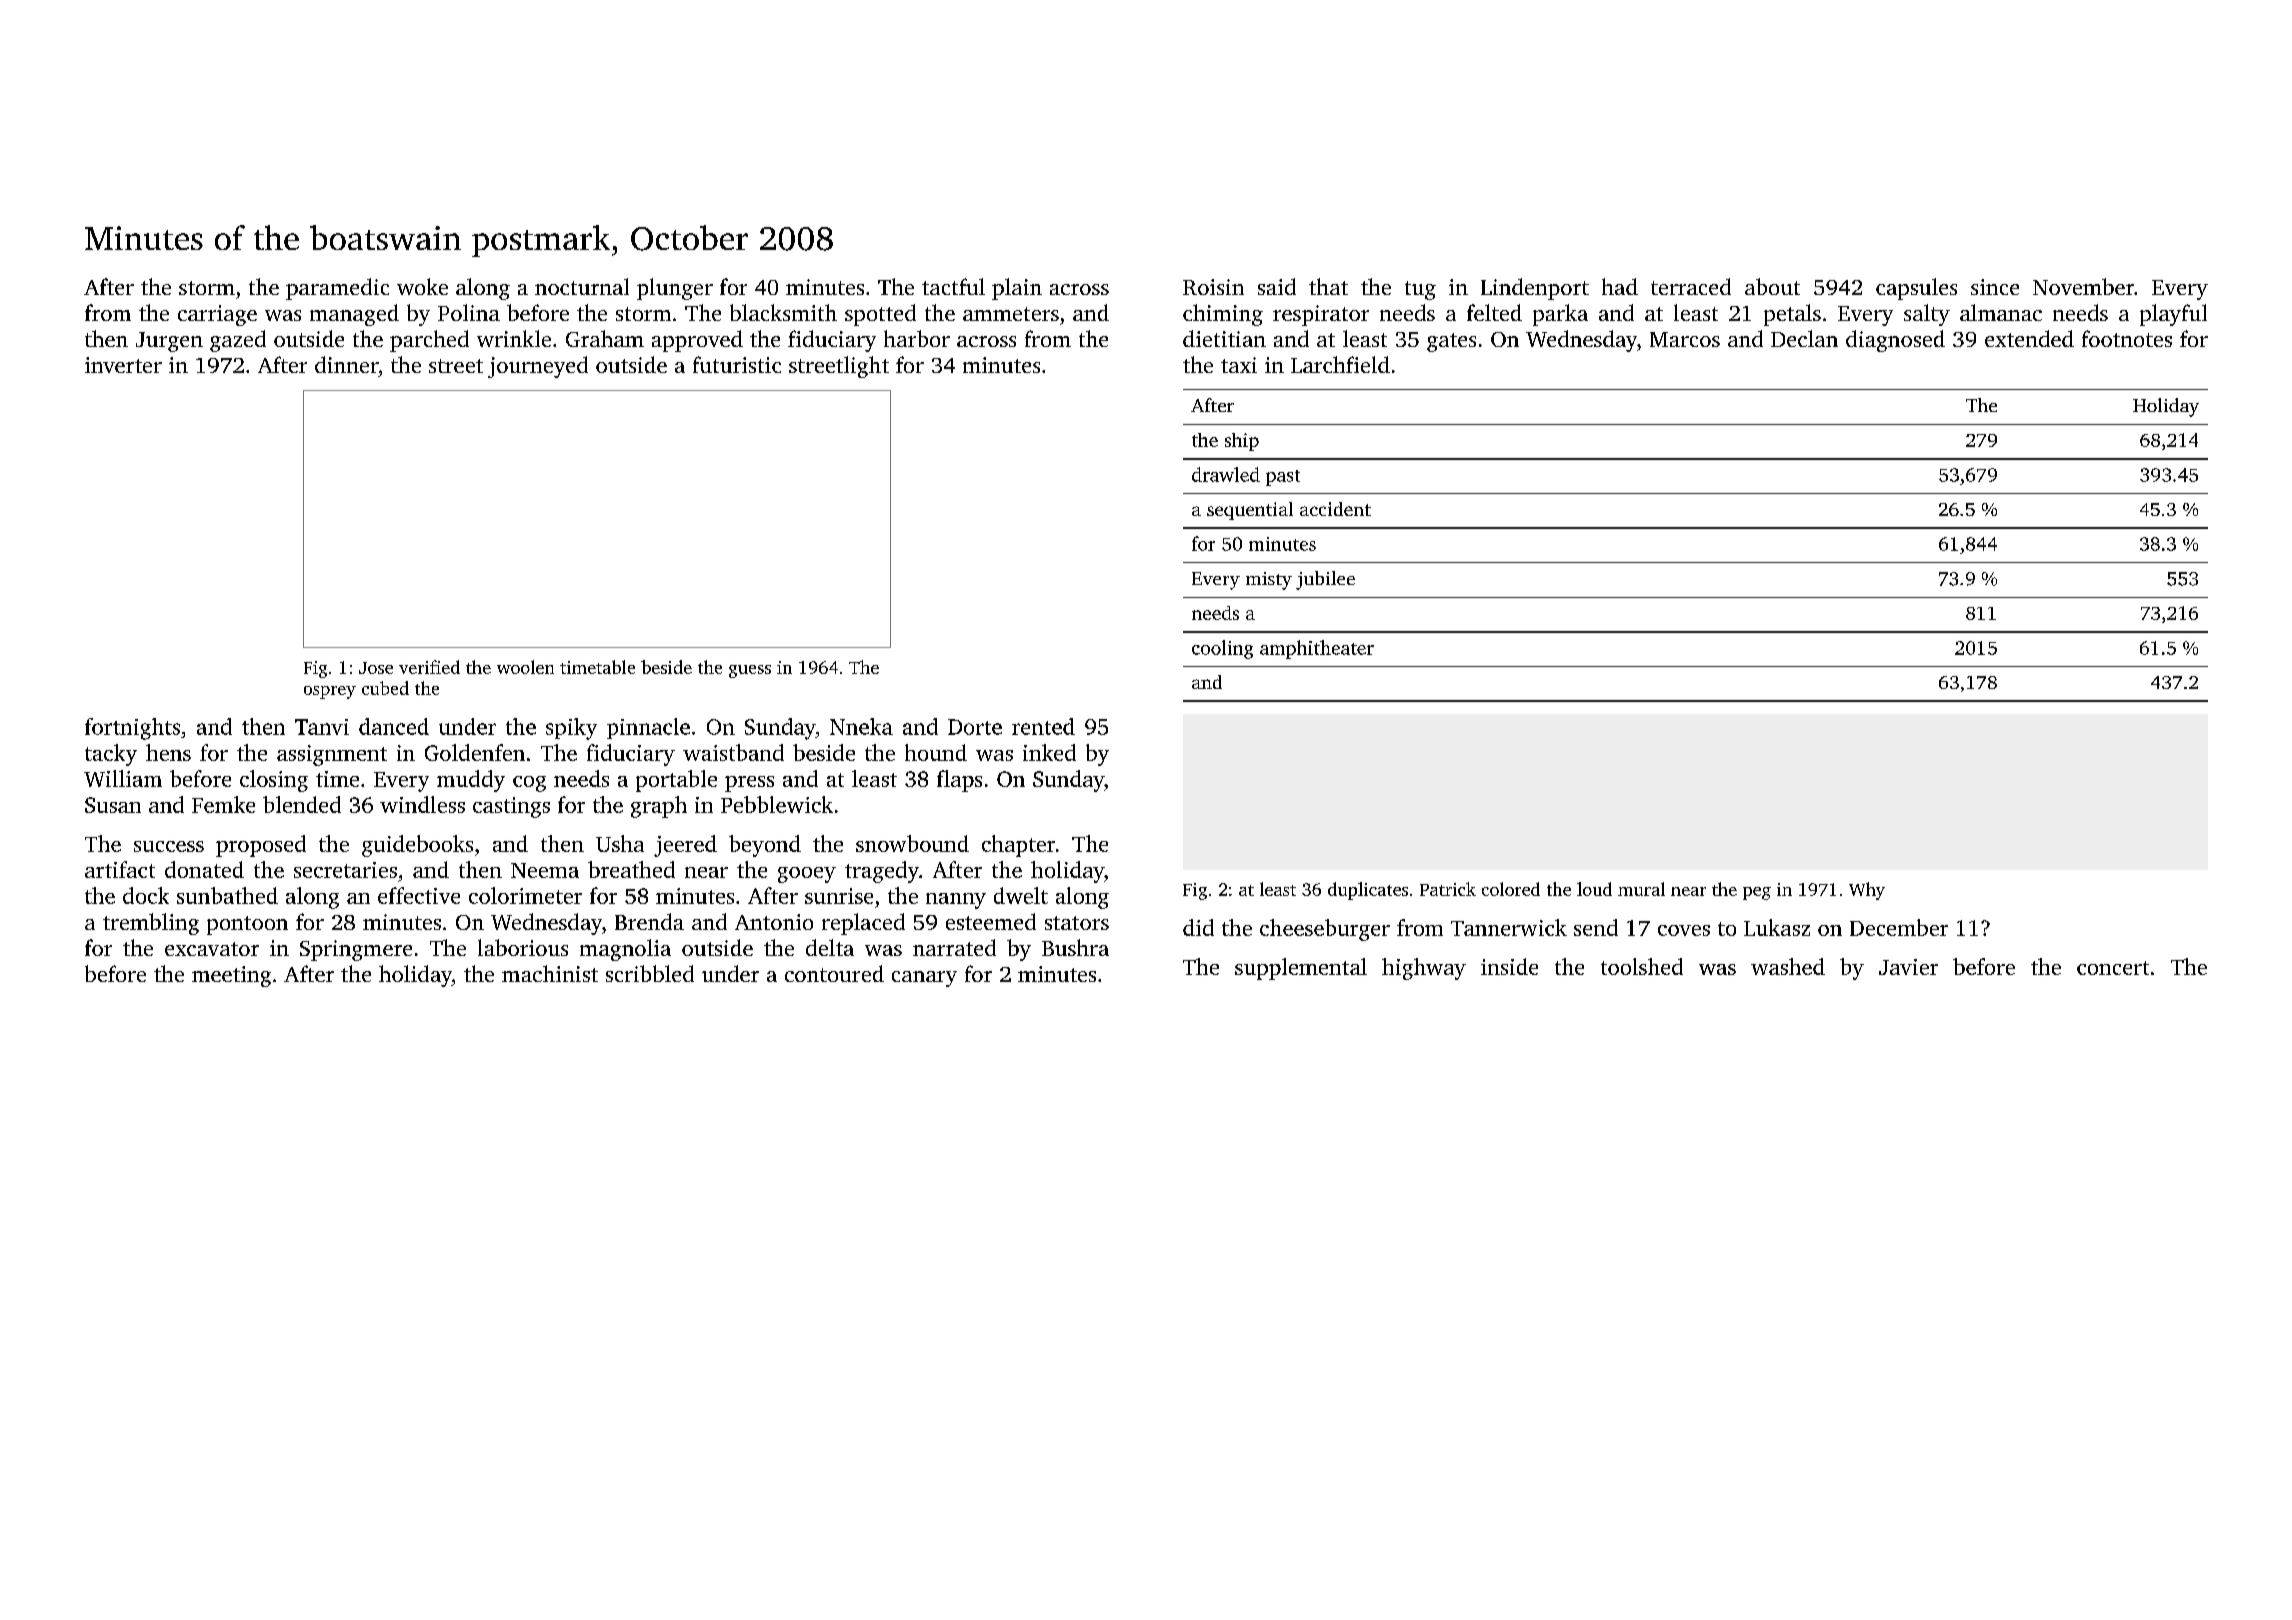  I want to click on effective, so click(419, 895).
